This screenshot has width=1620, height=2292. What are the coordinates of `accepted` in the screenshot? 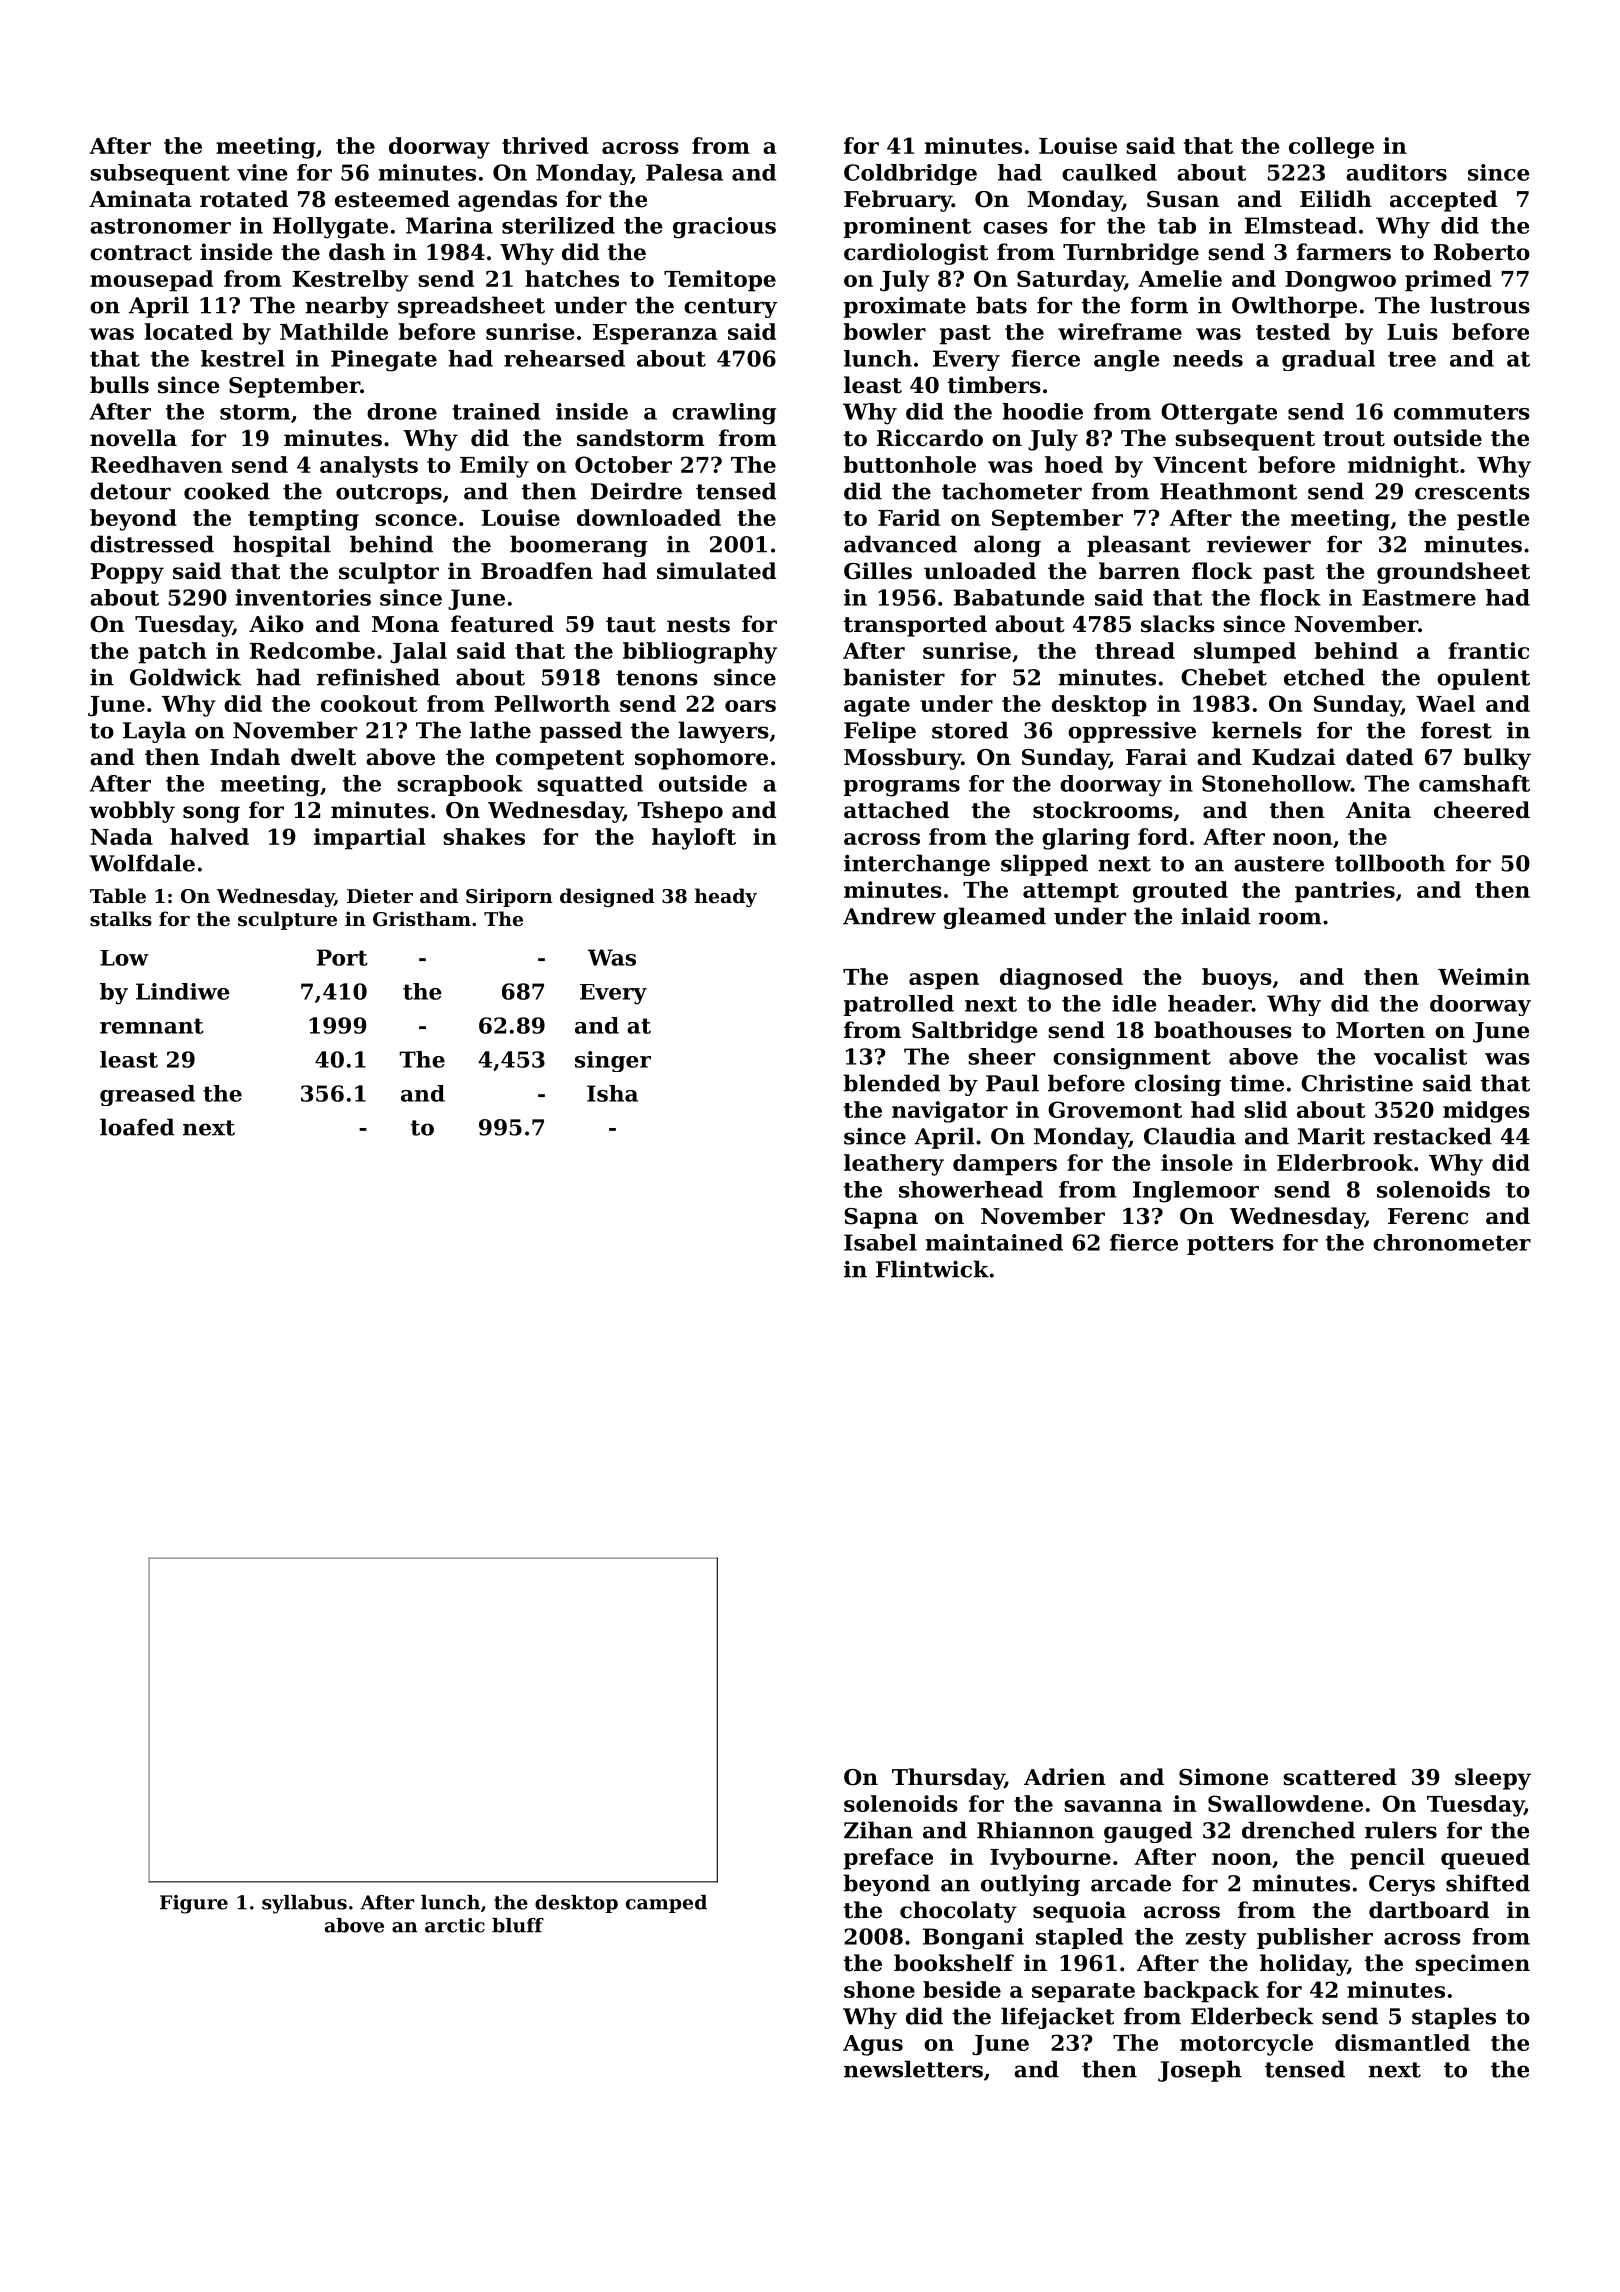 It's located at (1443, 201).
